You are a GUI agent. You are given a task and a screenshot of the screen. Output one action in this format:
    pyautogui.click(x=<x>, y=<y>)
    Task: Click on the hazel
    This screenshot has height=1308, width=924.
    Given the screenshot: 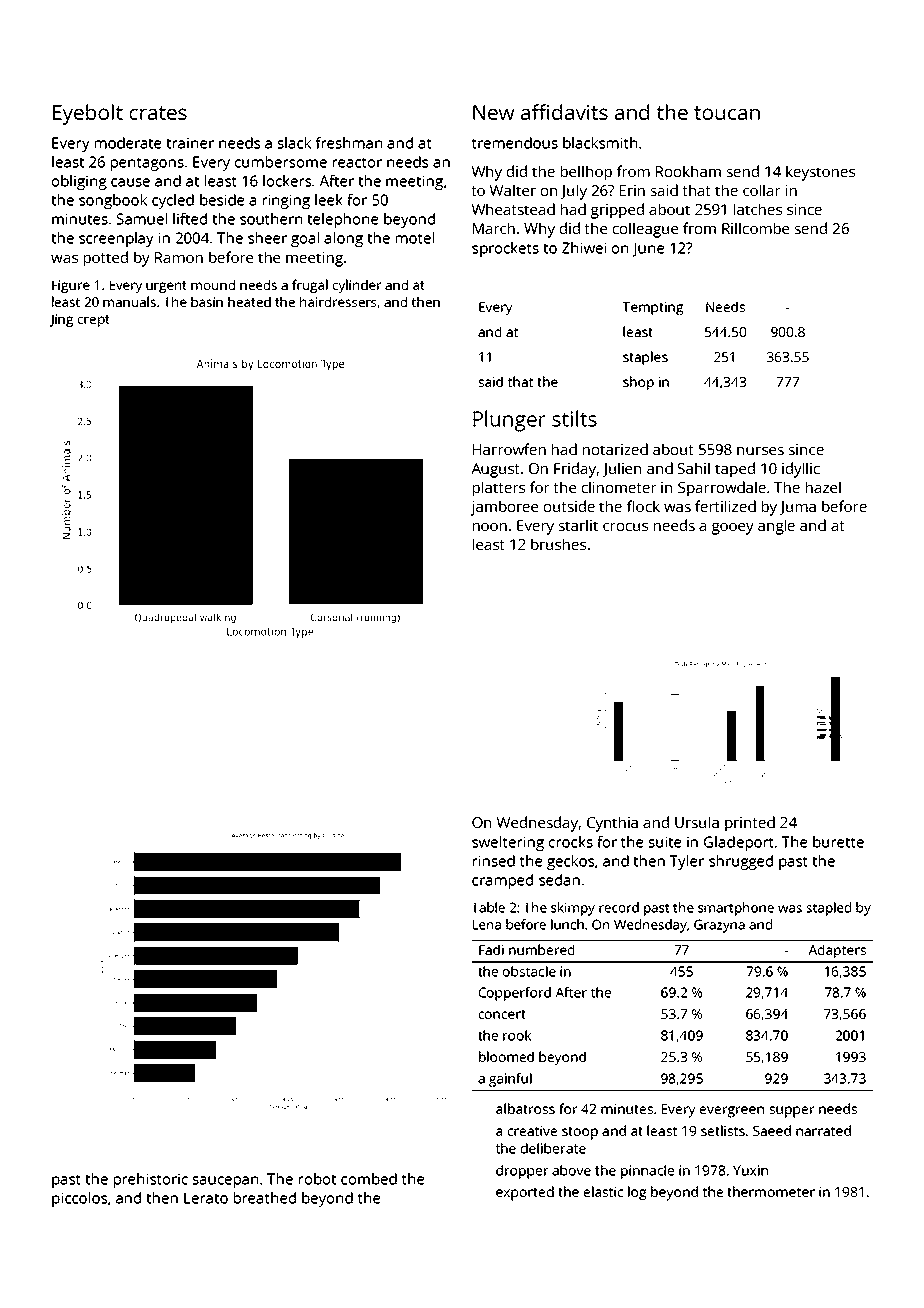 What is the action you would take?
    pyautogui.click(x=823, y=487)
